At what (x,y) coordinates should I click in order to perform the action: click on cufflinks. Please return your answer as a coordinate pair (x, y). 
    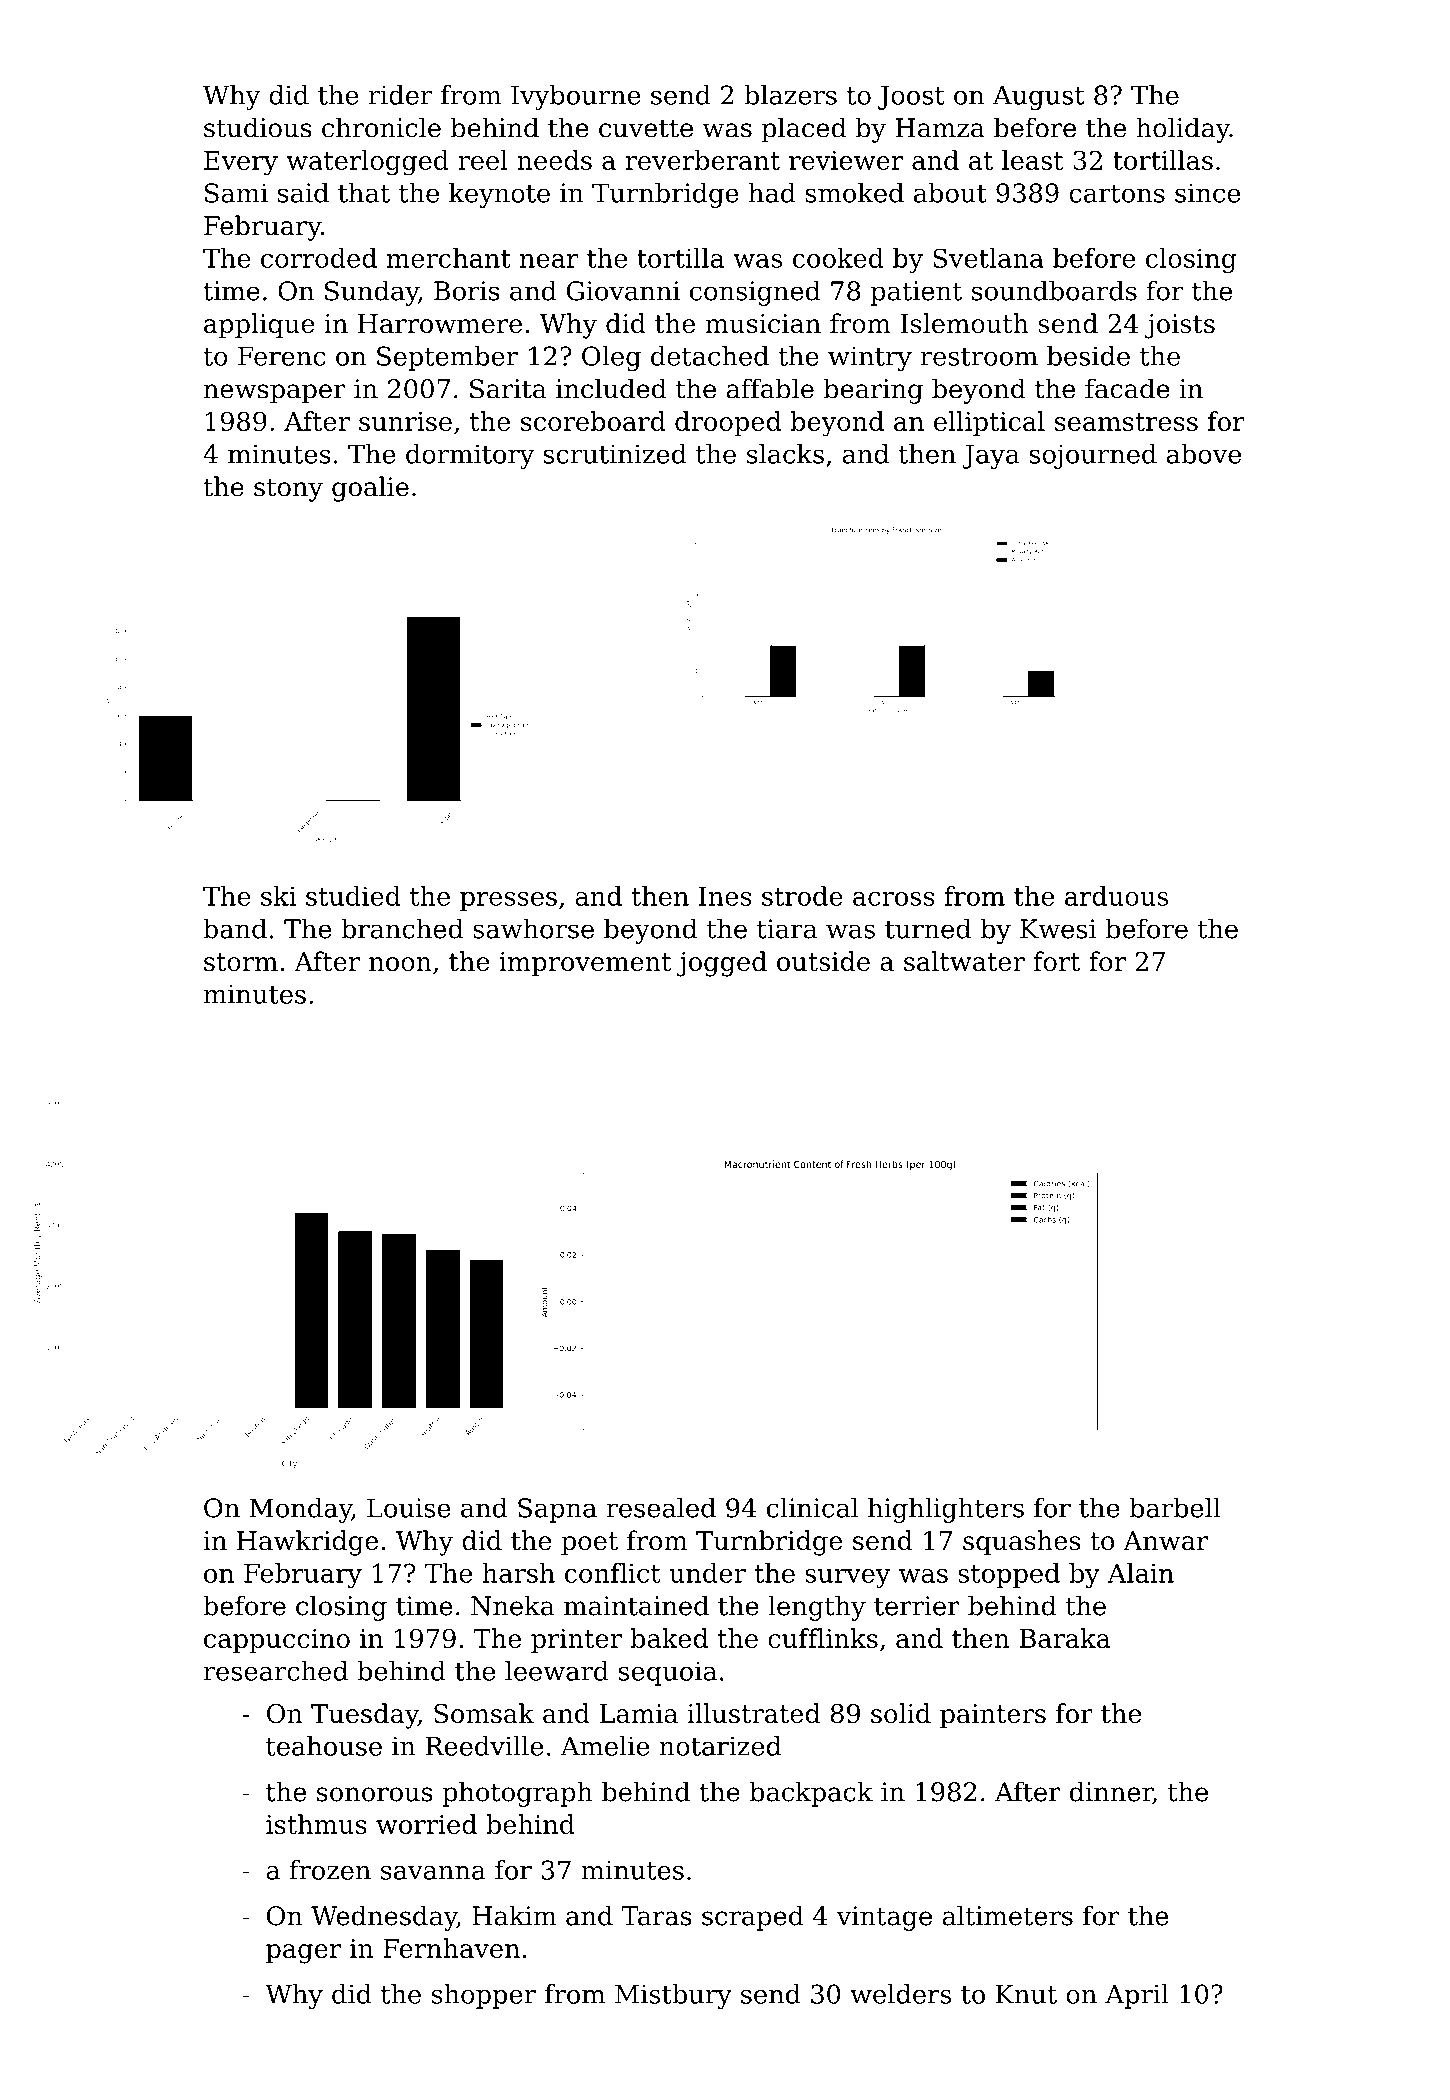
    Looking at the image, I should click on (823, 1638).
